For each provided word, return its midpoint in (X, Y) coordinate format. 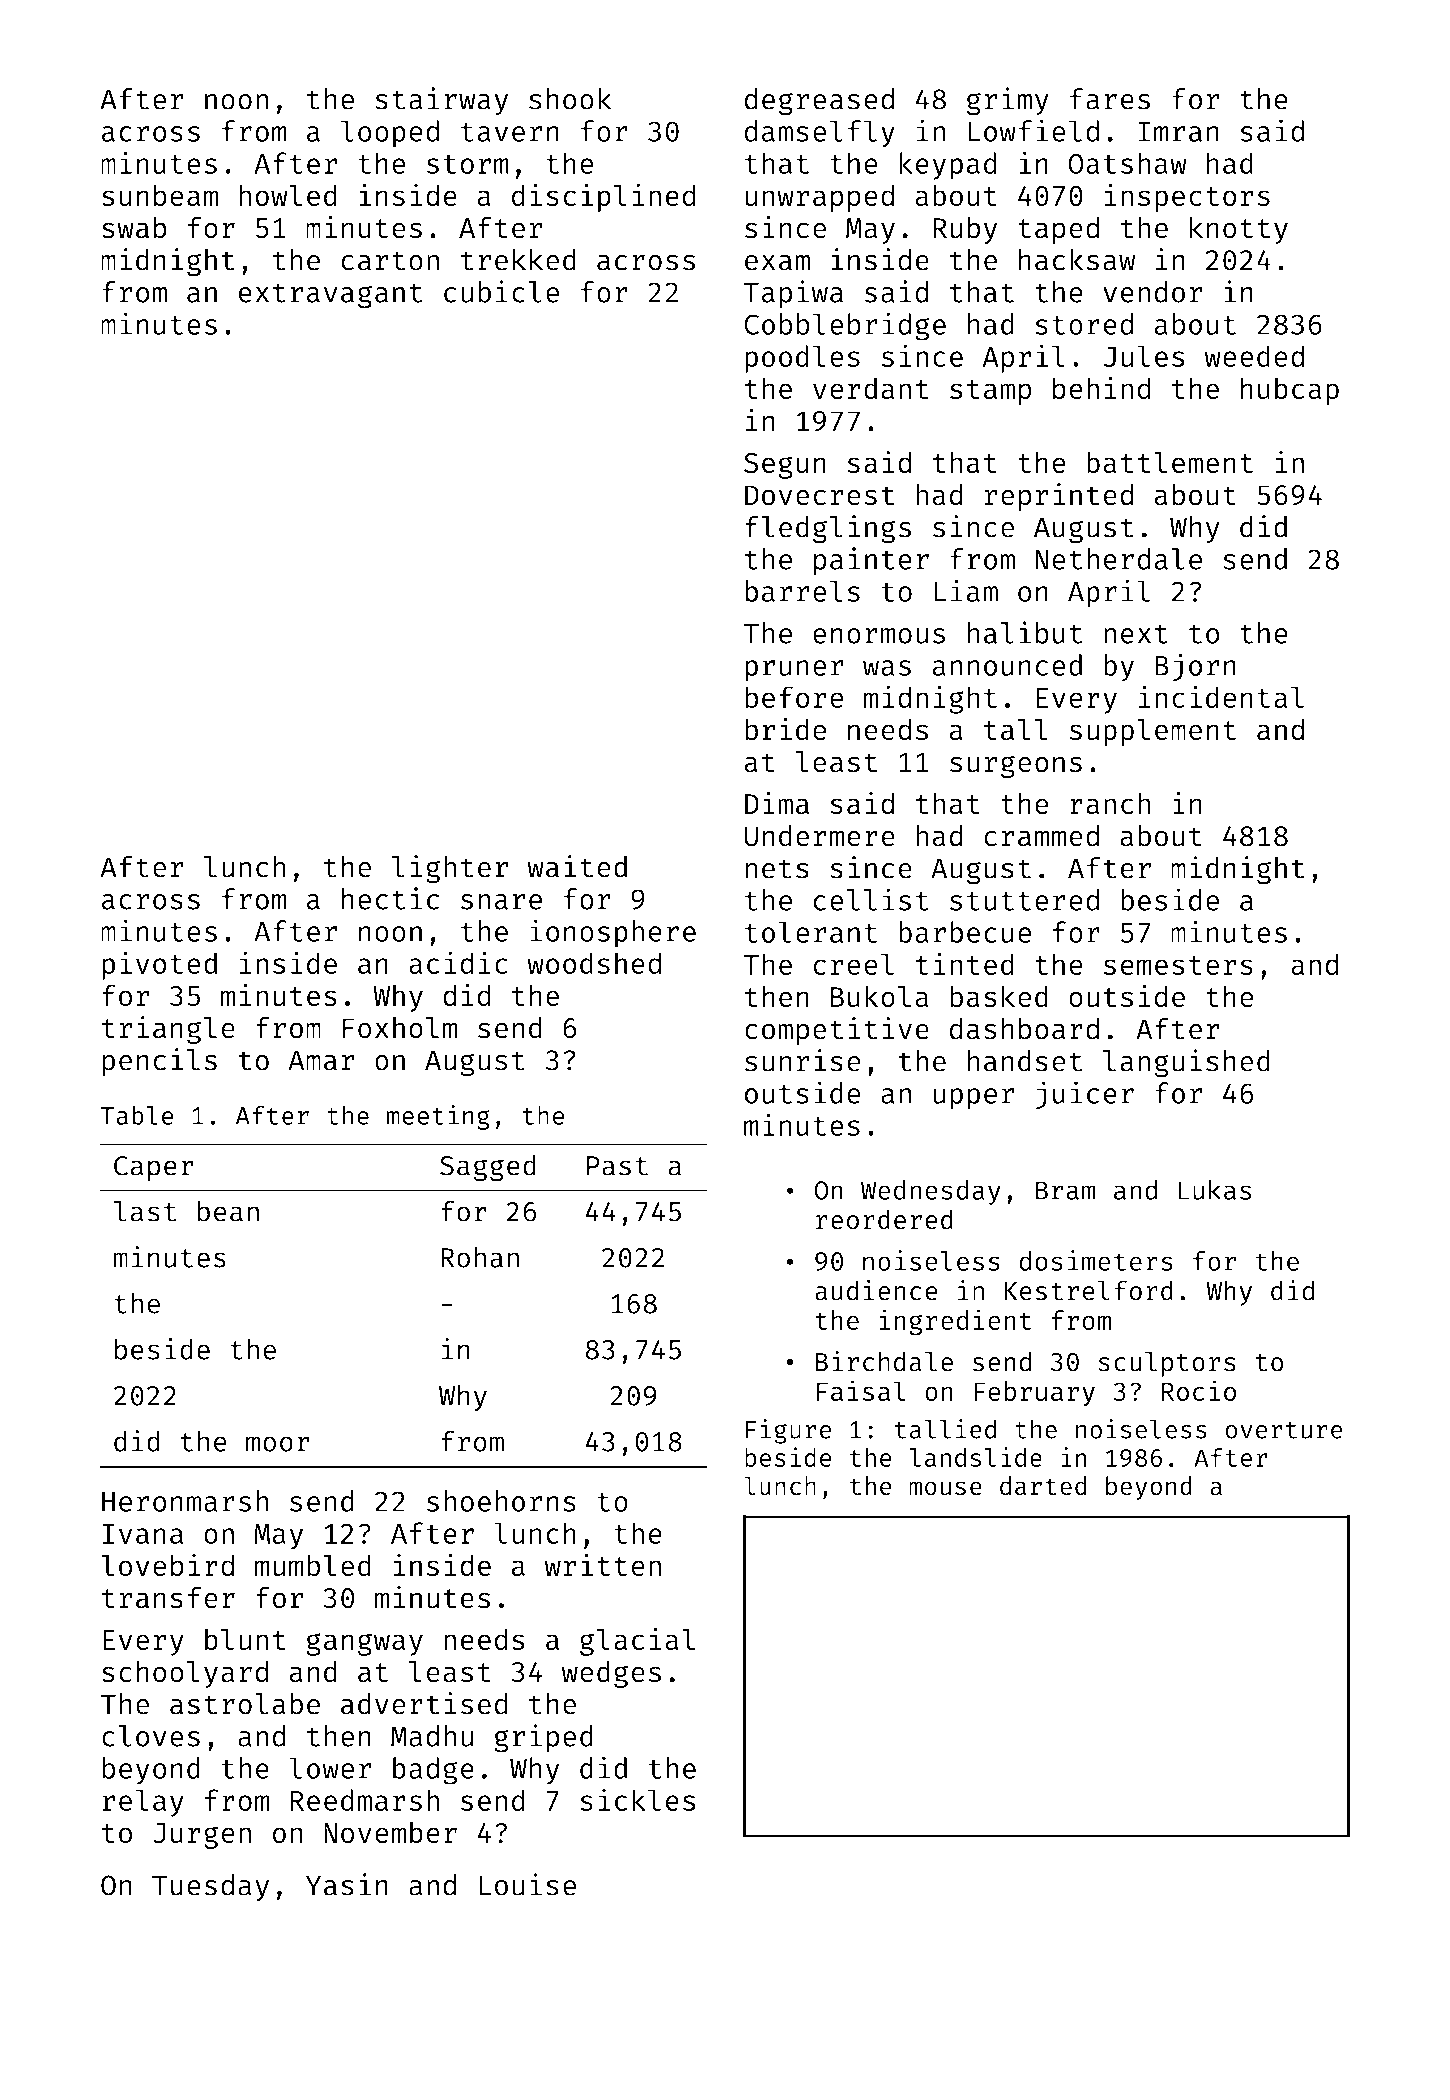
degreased (819, 102)
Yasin (347, 1884)
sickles (638, 1799)
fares (1110, 99)
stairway (441, 101)
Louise (527, 1884)
